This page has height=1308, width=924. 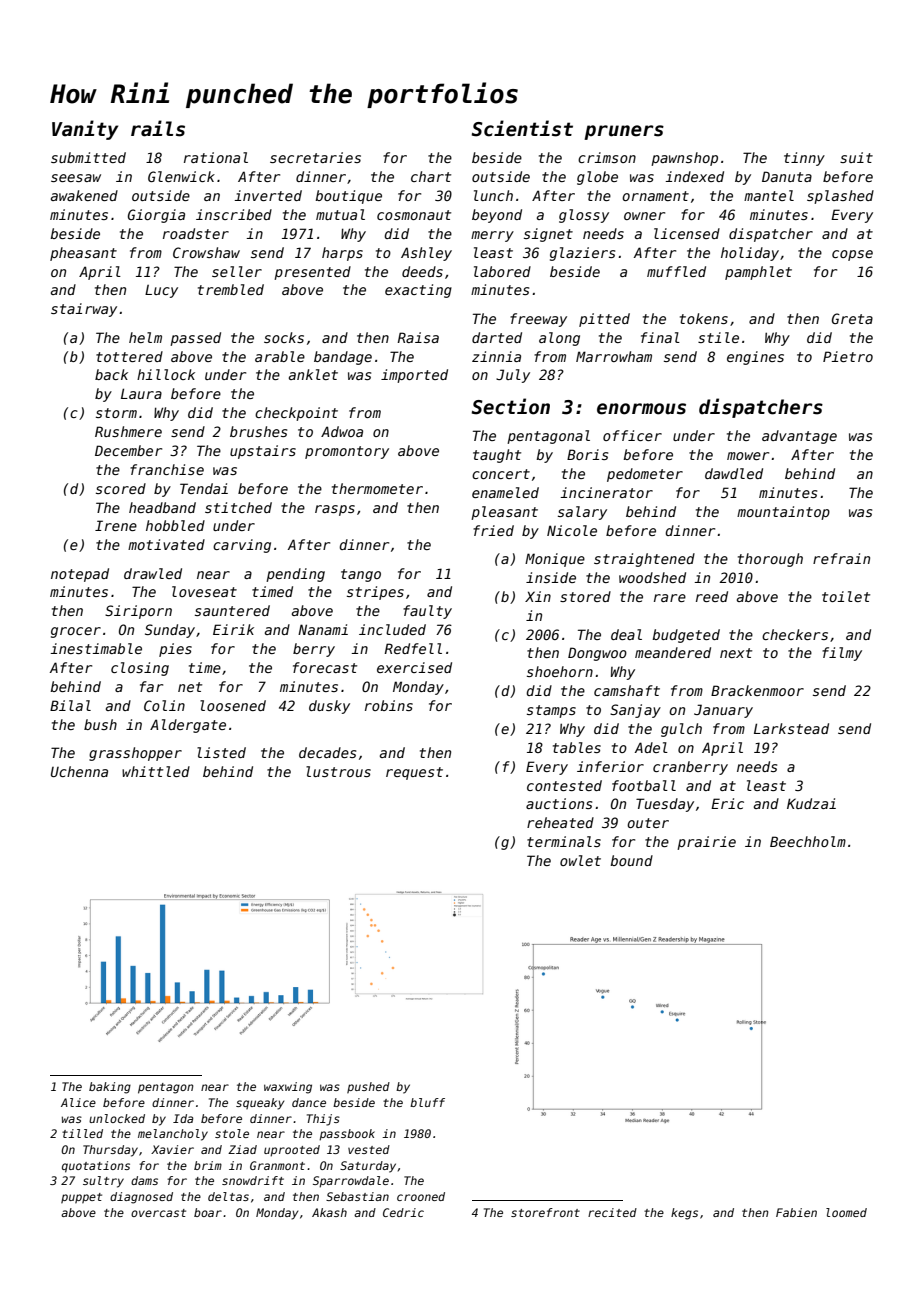 What do you see at coordinates (626, 634) in the page?
I see `deal` at bounding box center [626, 634].
